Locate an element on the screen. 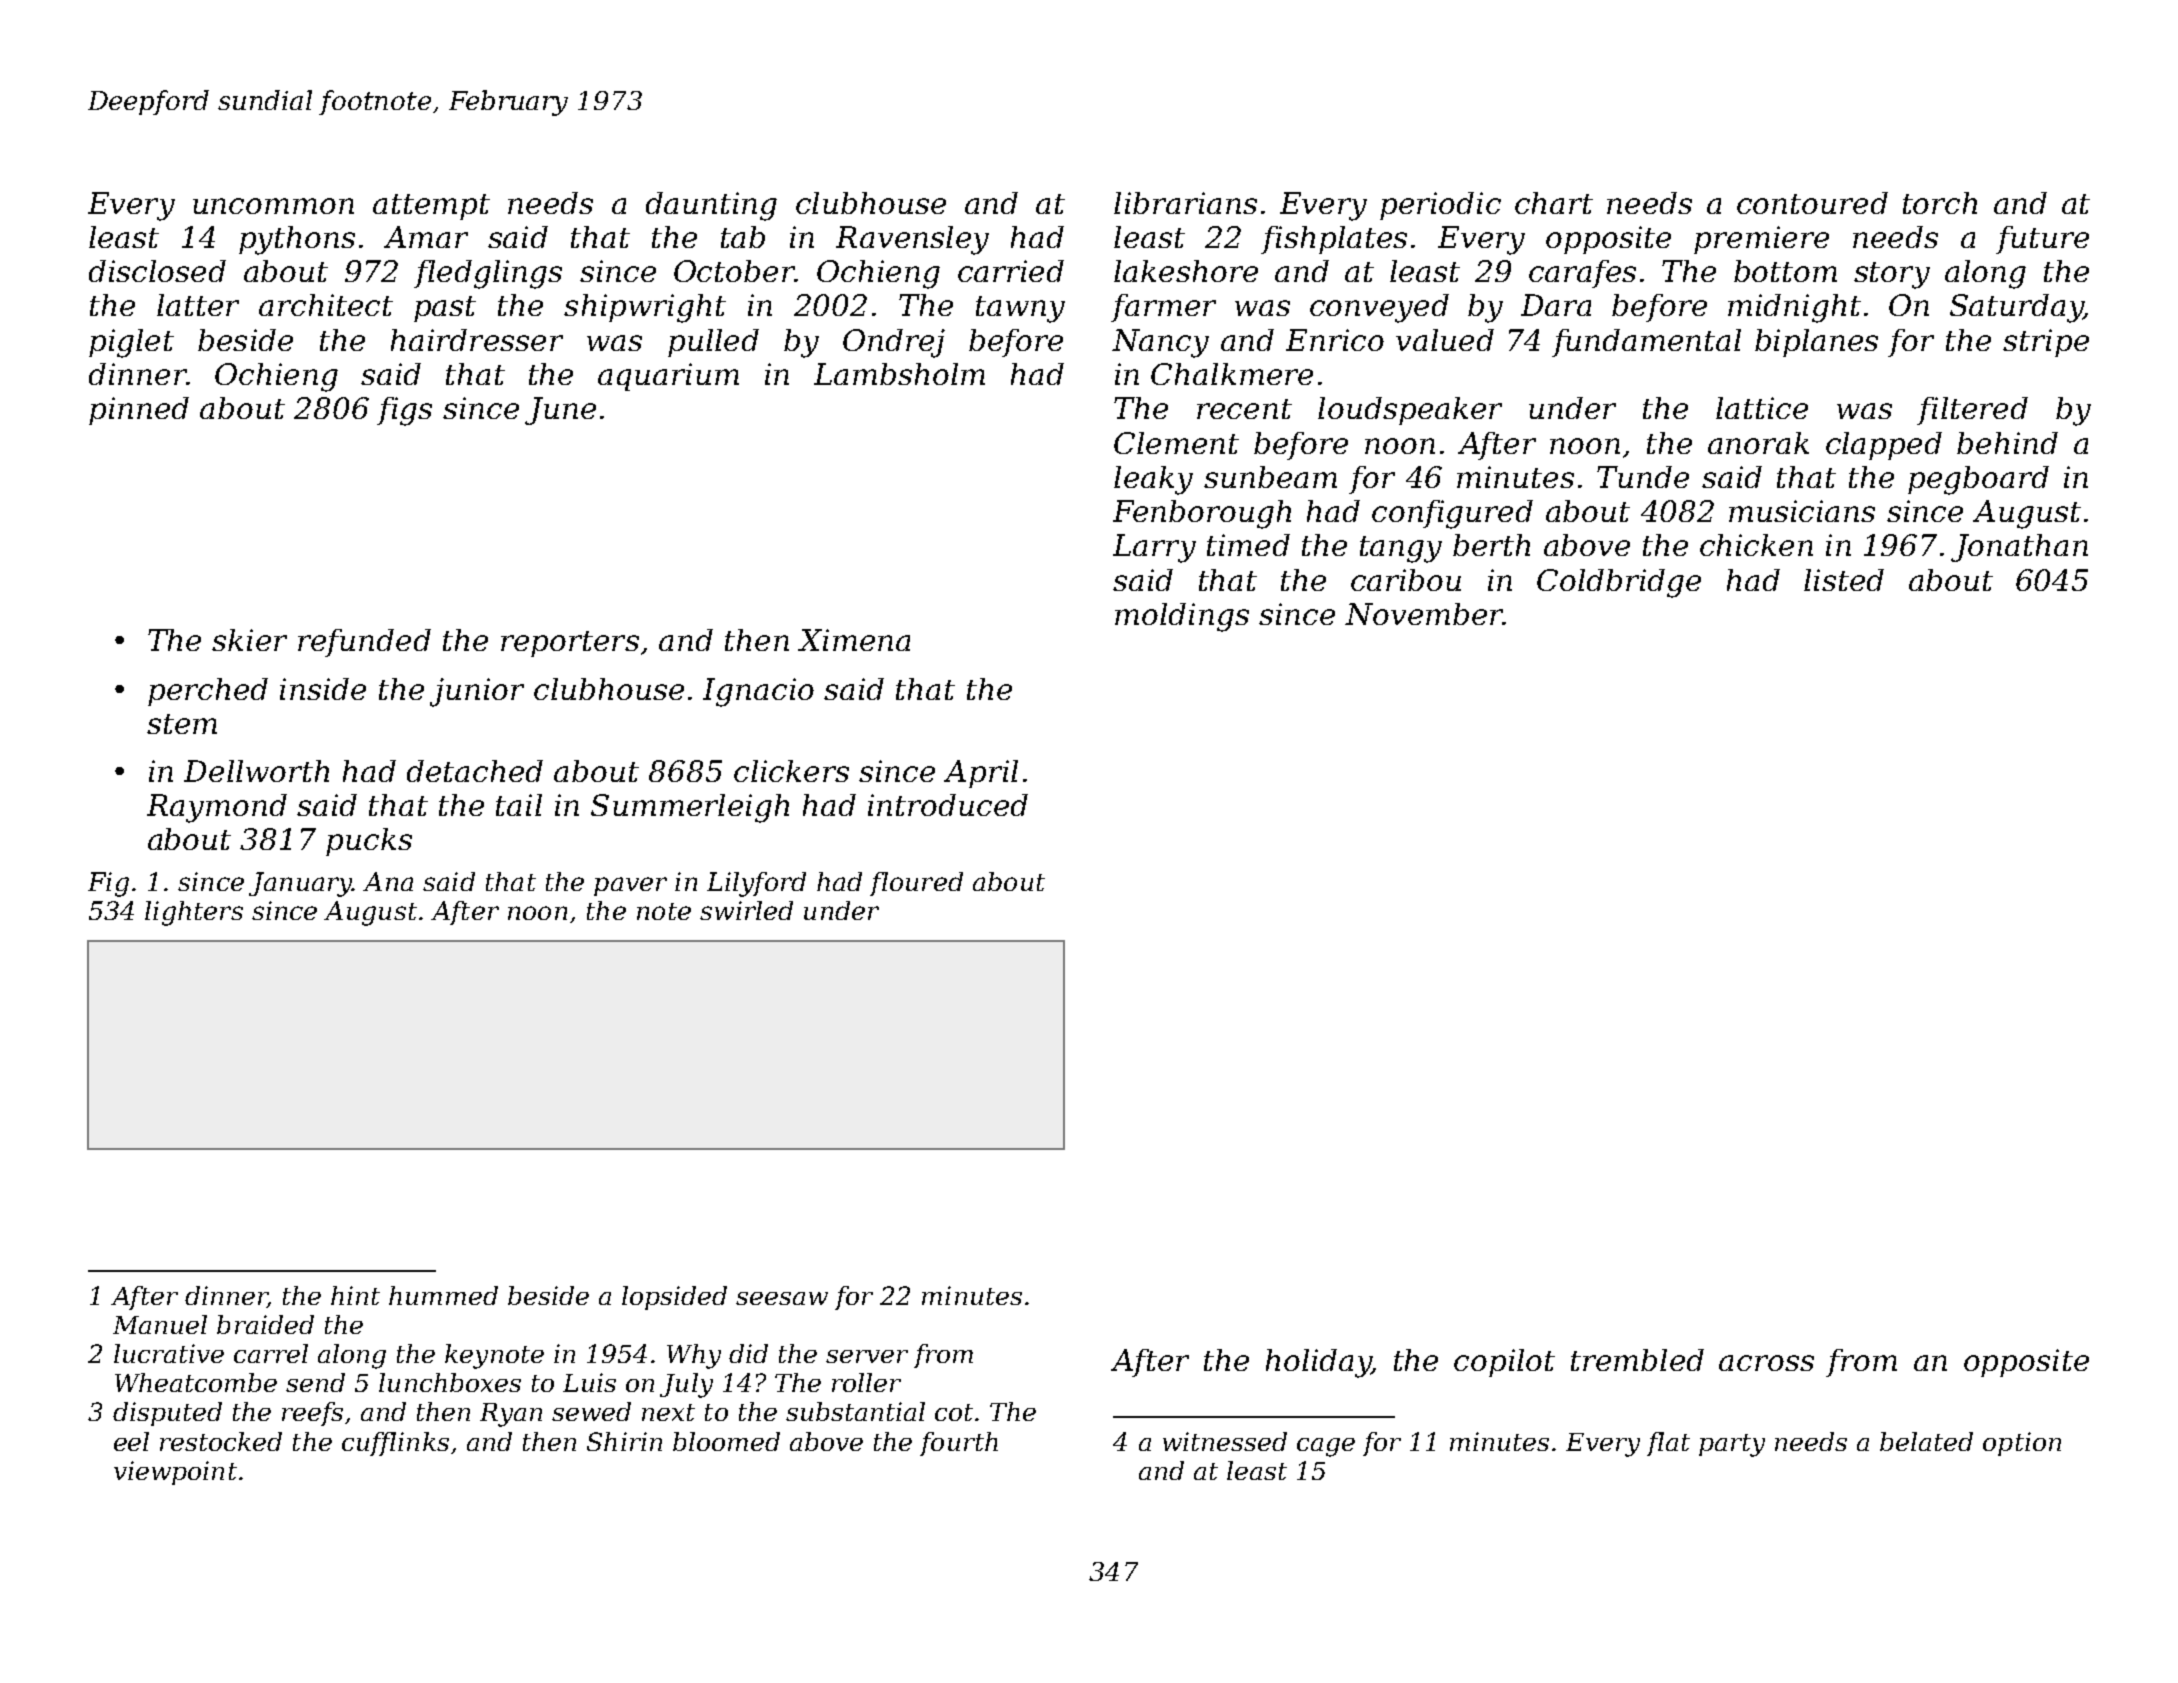 The height and width of the screenshot is (1683, 2178). April is located at coordinates (981, 774).
